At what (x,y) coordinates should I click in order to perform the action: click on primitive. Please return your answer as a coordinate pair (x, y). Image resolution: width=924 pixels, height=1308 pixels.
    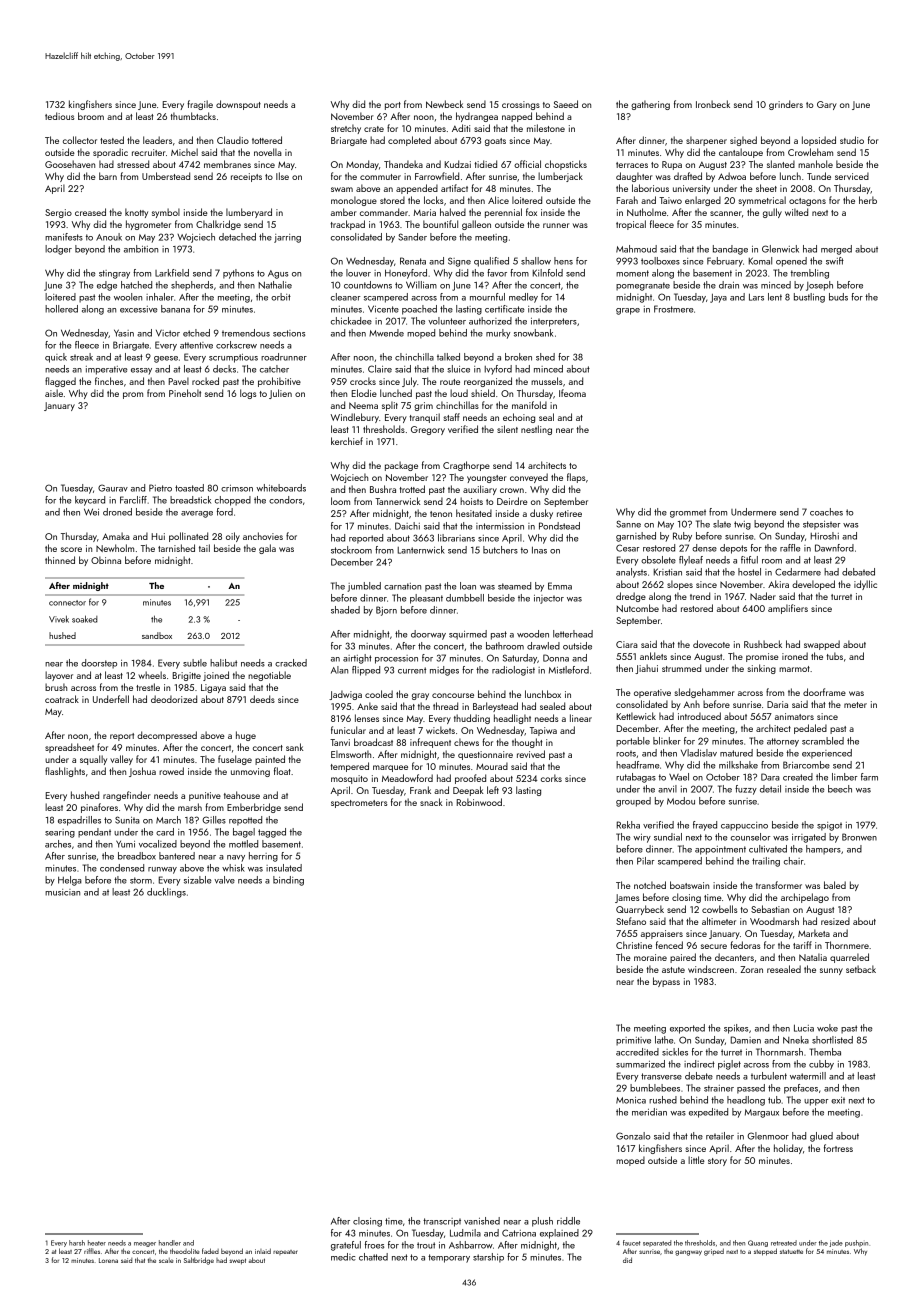
    Looking at the image, I should click on (633, 1041).
